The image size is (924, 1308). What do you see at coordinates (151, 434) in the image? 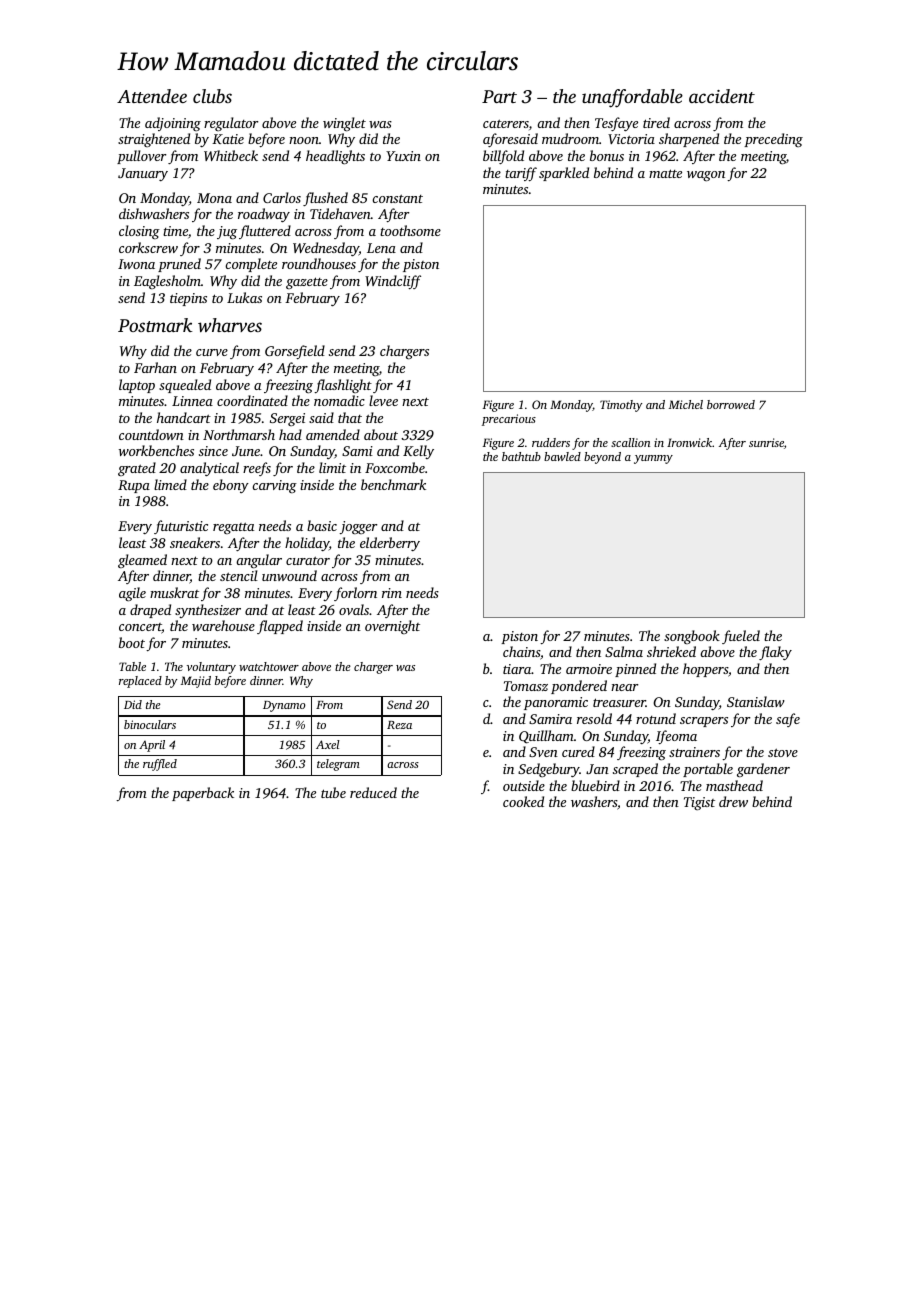
I see `countdown` at bounding box center [151, 434].
